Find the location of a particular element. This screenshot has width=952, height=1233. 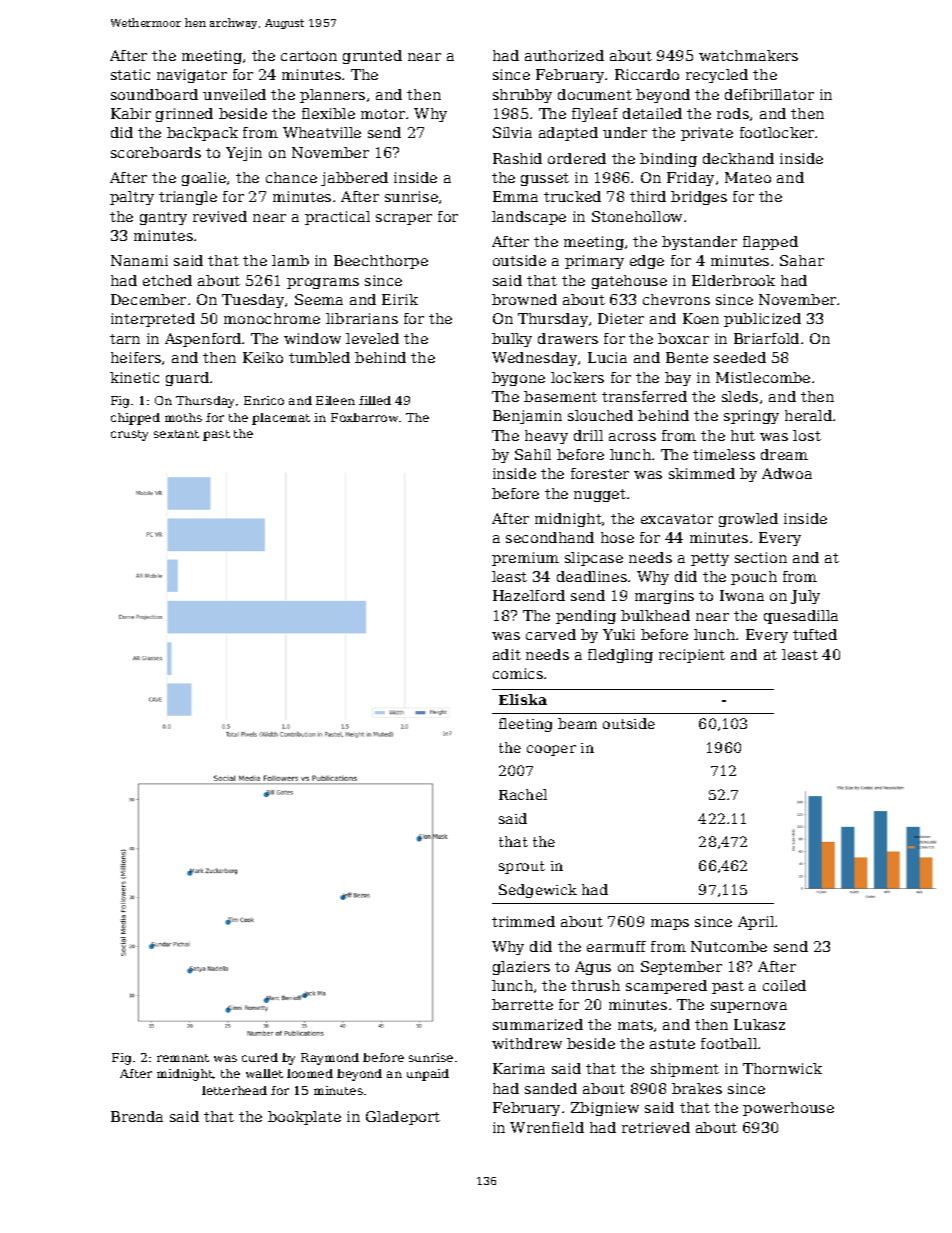

boxcar is located at coordinates (683, 338).
